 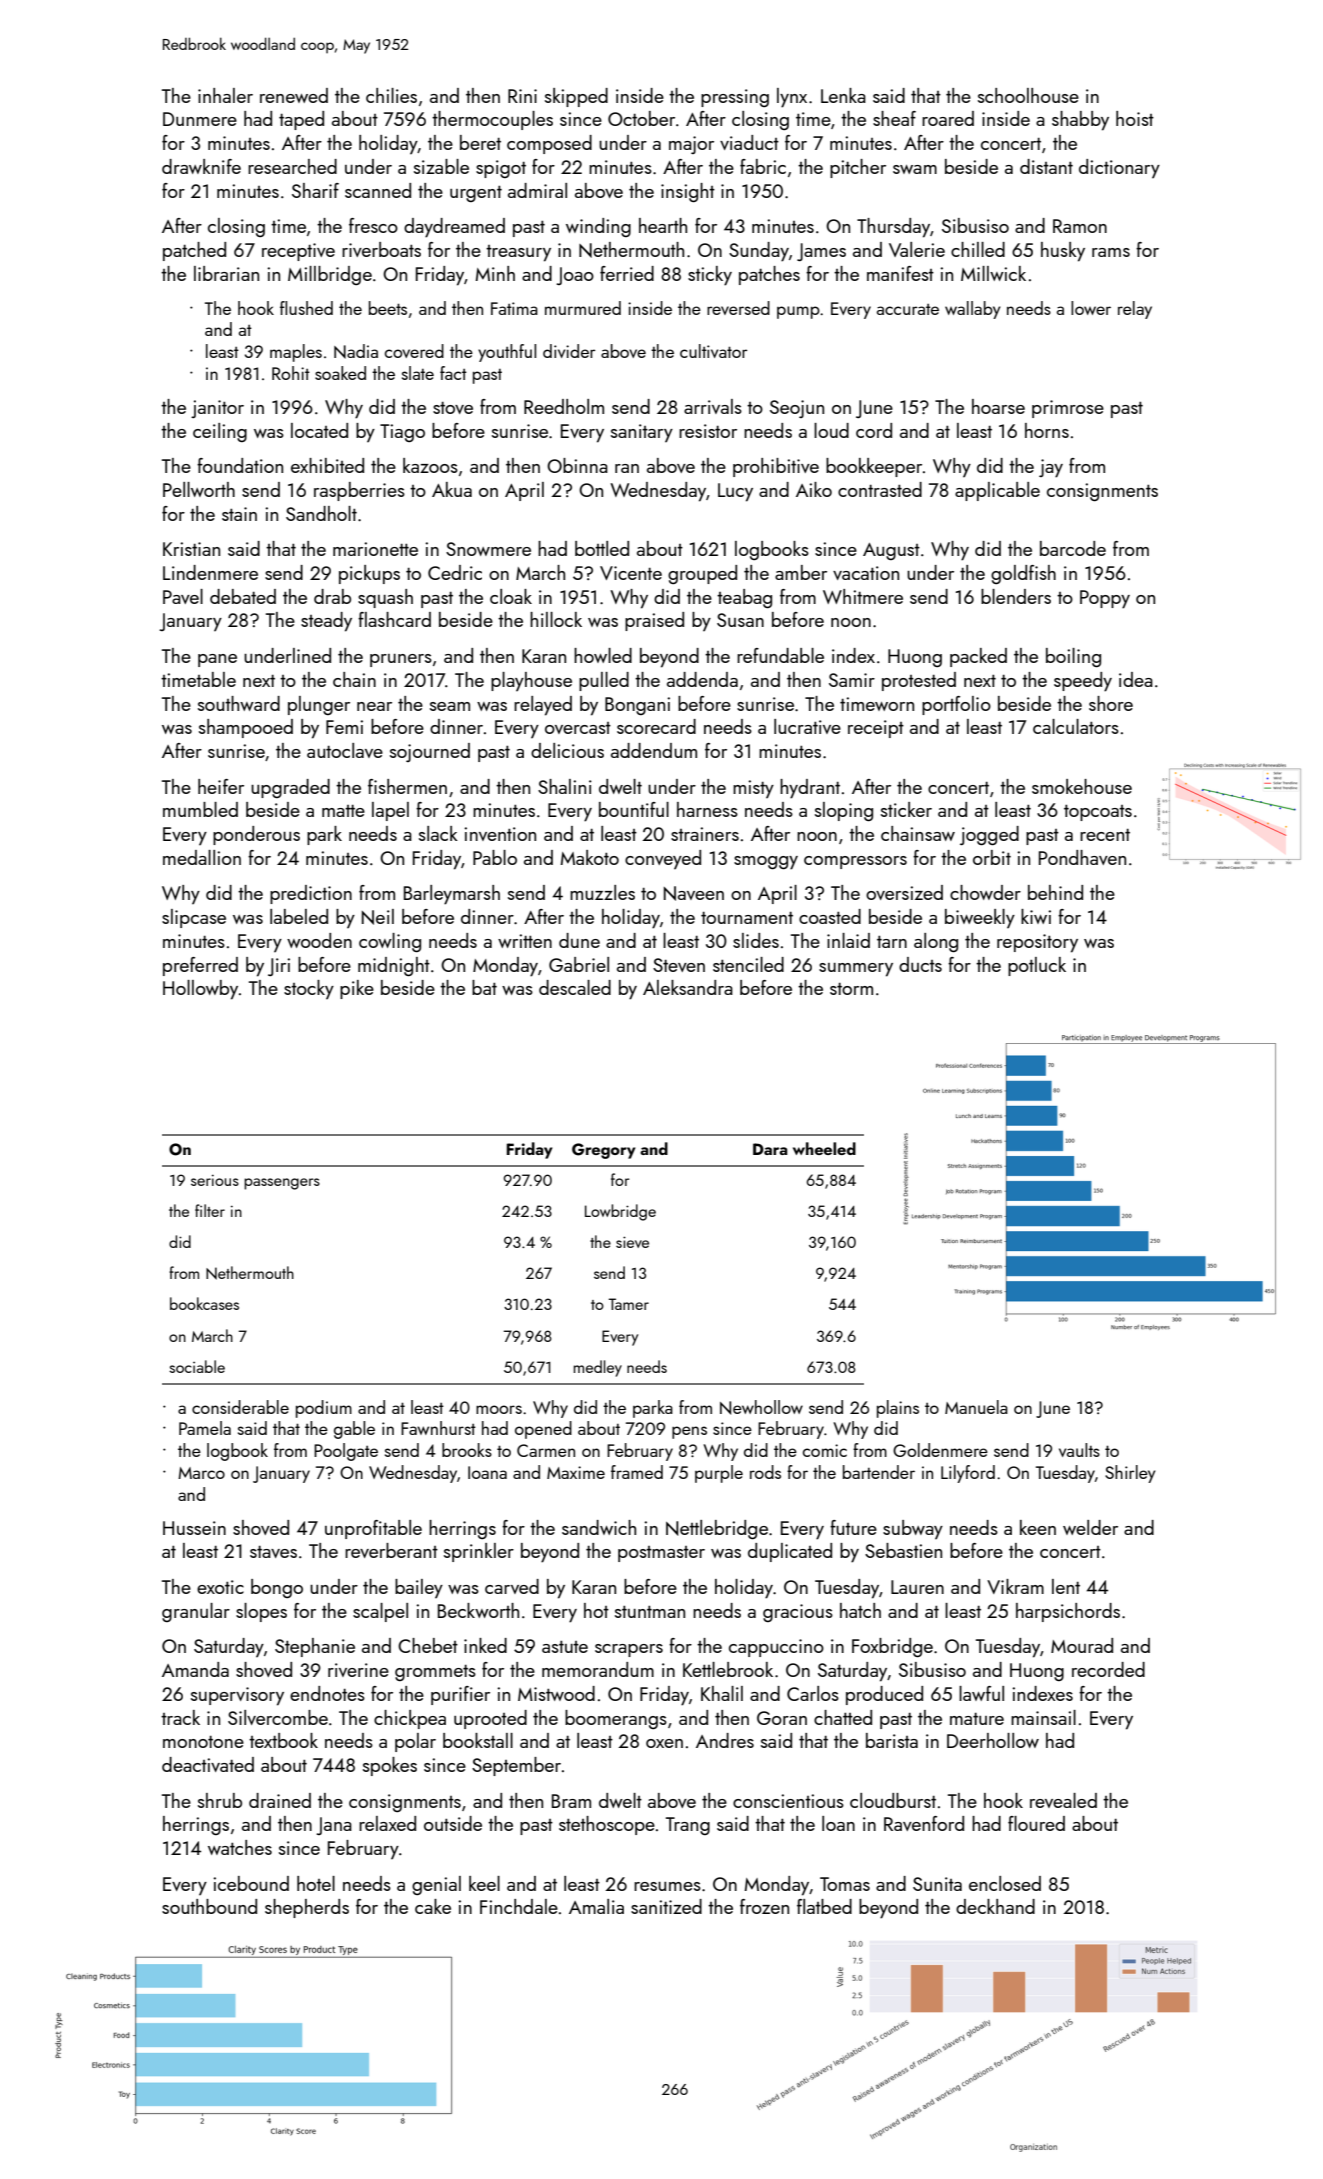 What do you see at coordinates (217, 409) in the document?
I see `janitor` at bounding box center [217, 409].
